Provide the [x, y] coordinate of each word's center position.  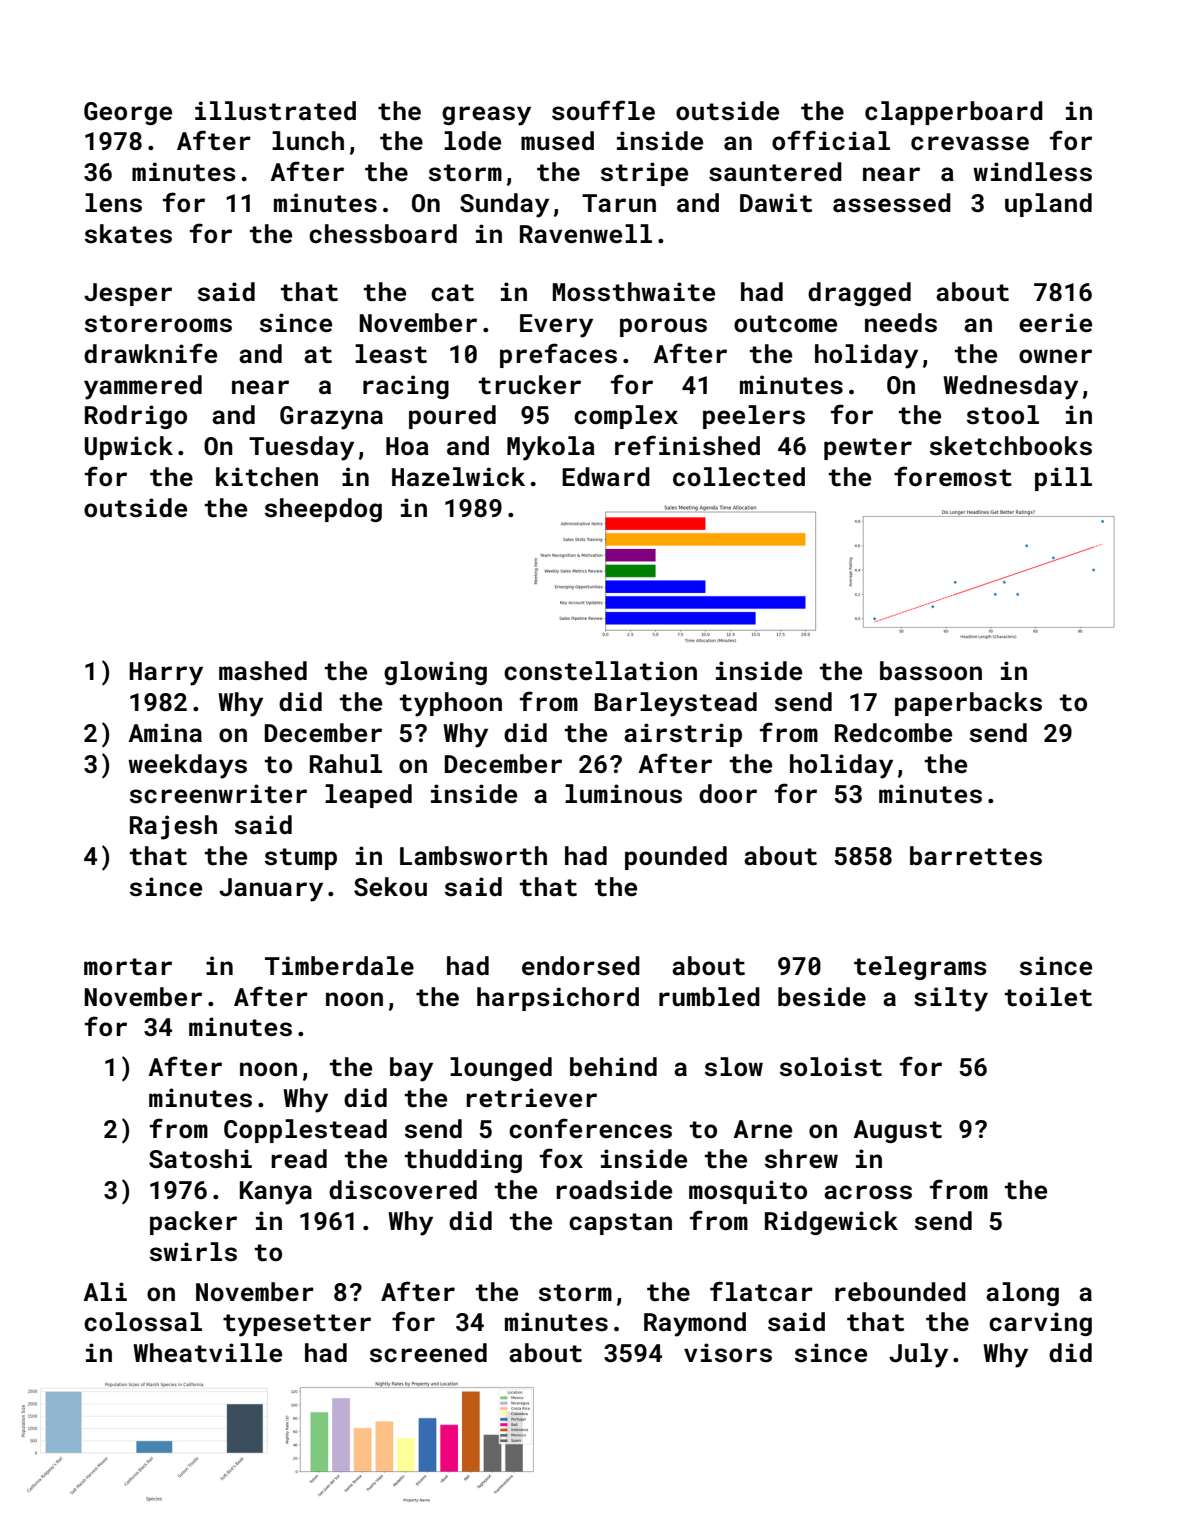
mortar [128, 967]
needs [901, 323]
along [1022, 1294]
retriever [531, 1098]
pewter [868, 449]
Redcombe [893, 733]
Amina [165, 733]
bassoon [931, 671]
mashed [263, 671]
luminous [623, 794]
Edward [606, 476]
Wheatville [207, 1353]
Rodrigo [136, 417]
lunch [308, 140]
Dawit [776, 203]
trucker [530, 385]
